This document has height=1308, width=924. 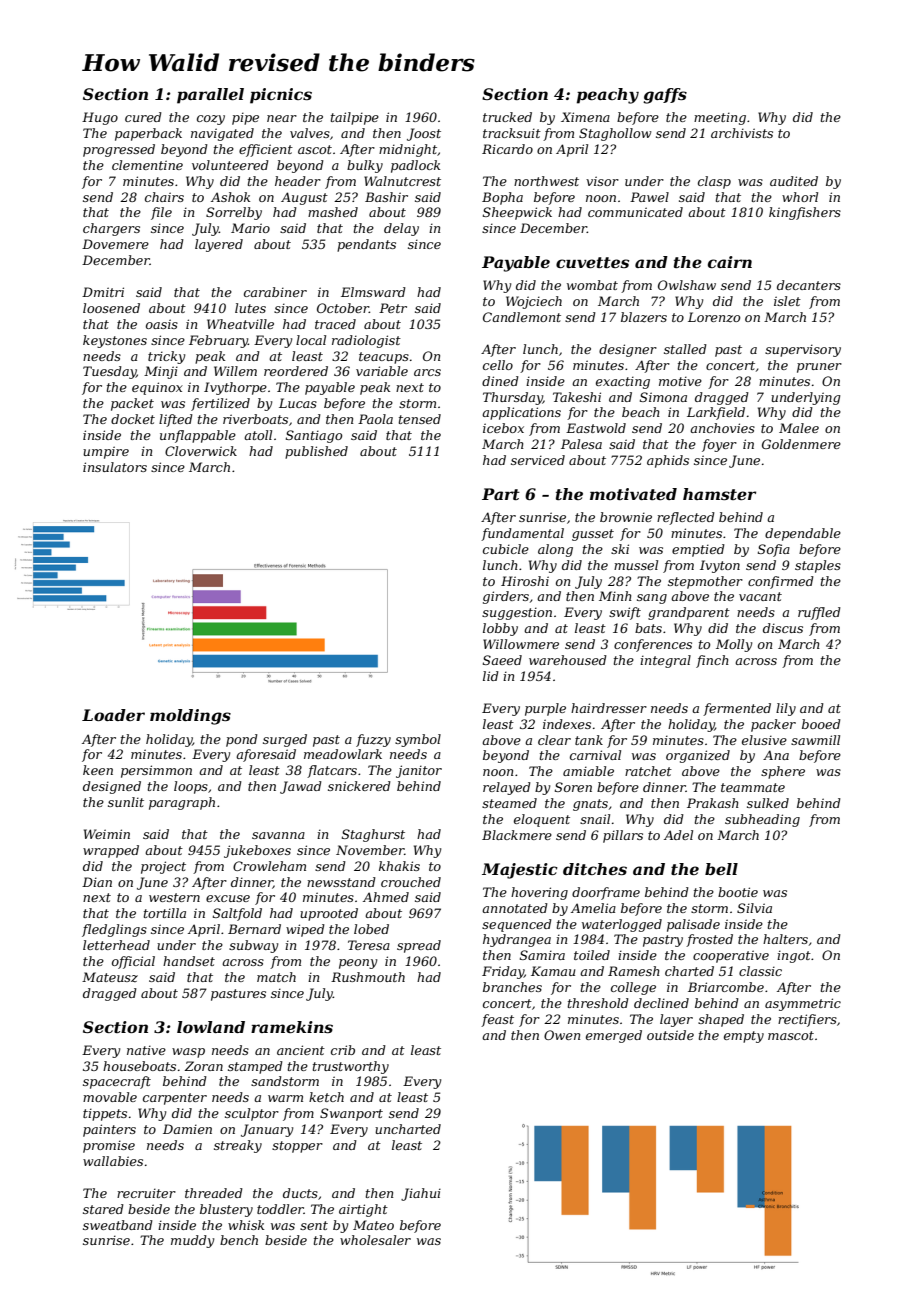 What do you see at coordinates (146, 1193) in the document?
I see `recruiter` at bounding box center [146, 1193].
